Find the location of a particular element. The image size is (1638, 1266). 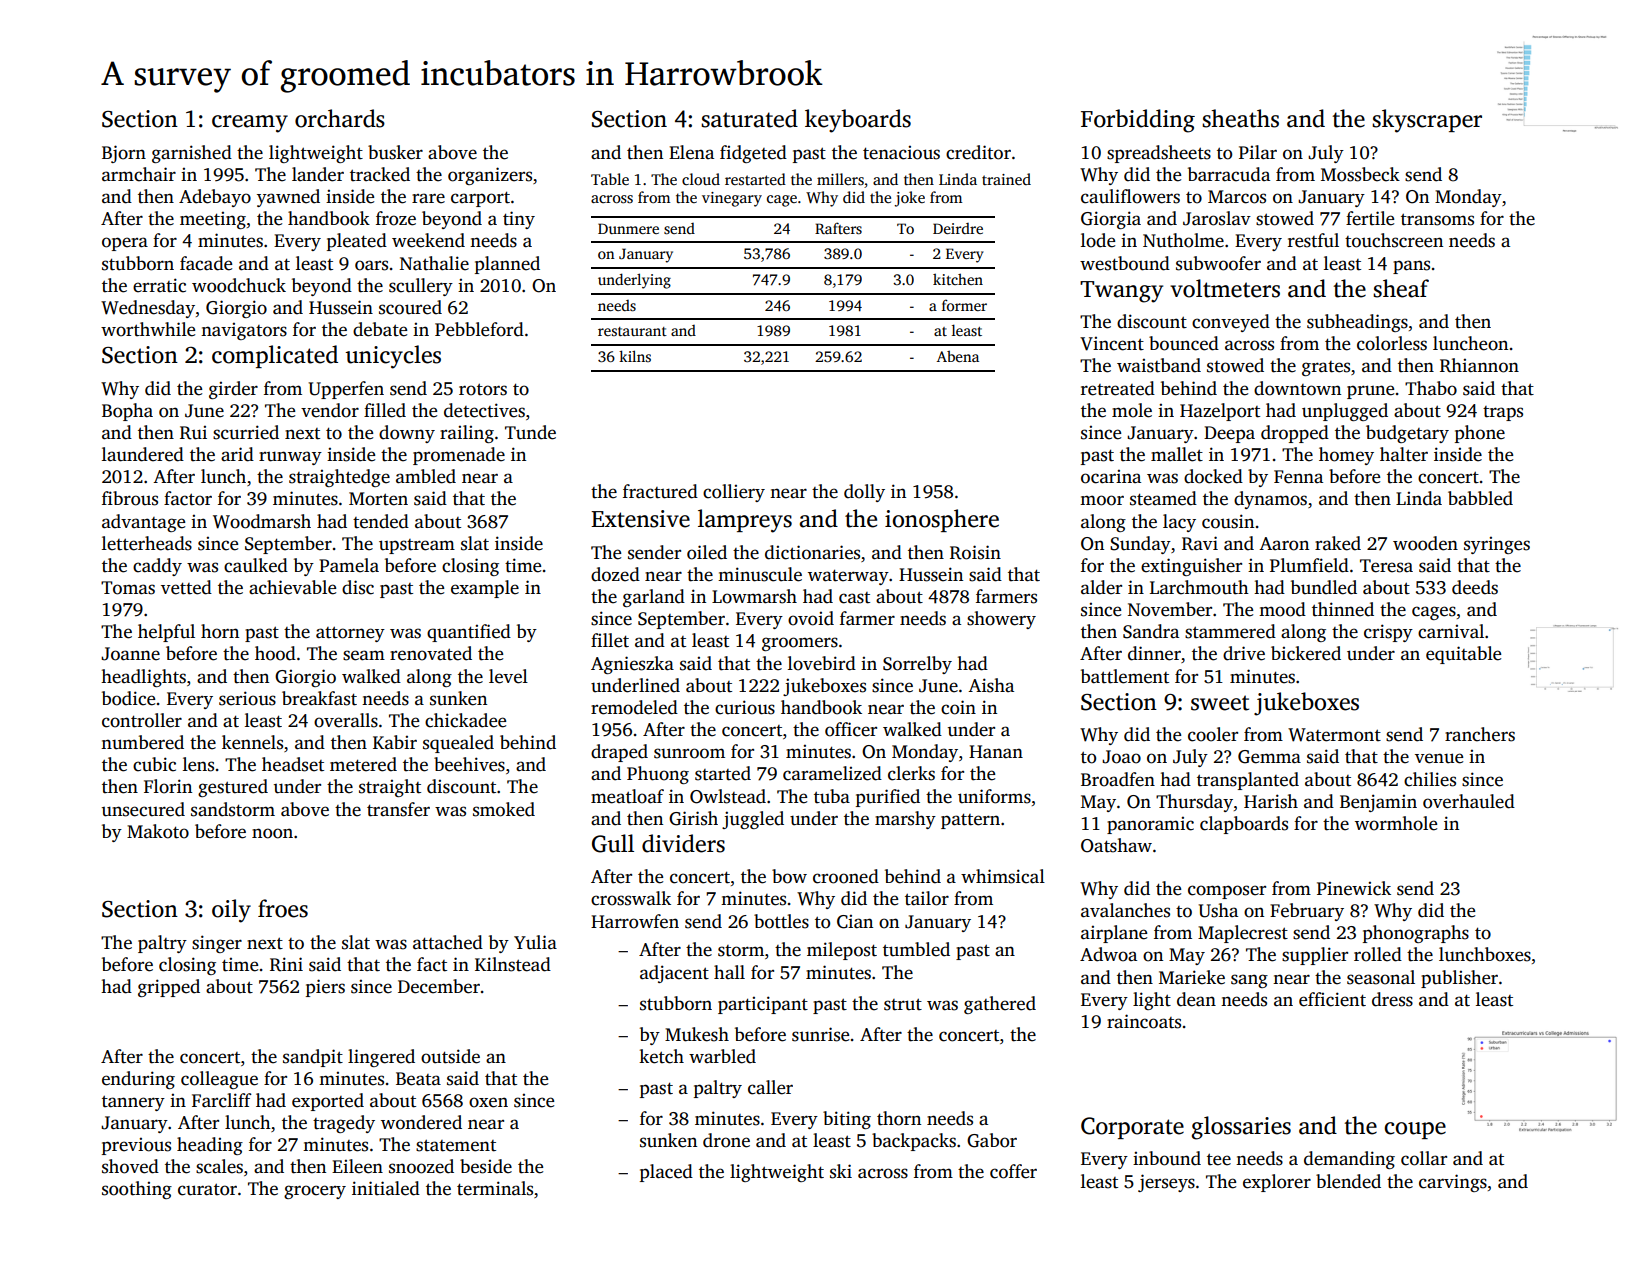

Tunde is located at coordinates (530, 432).
